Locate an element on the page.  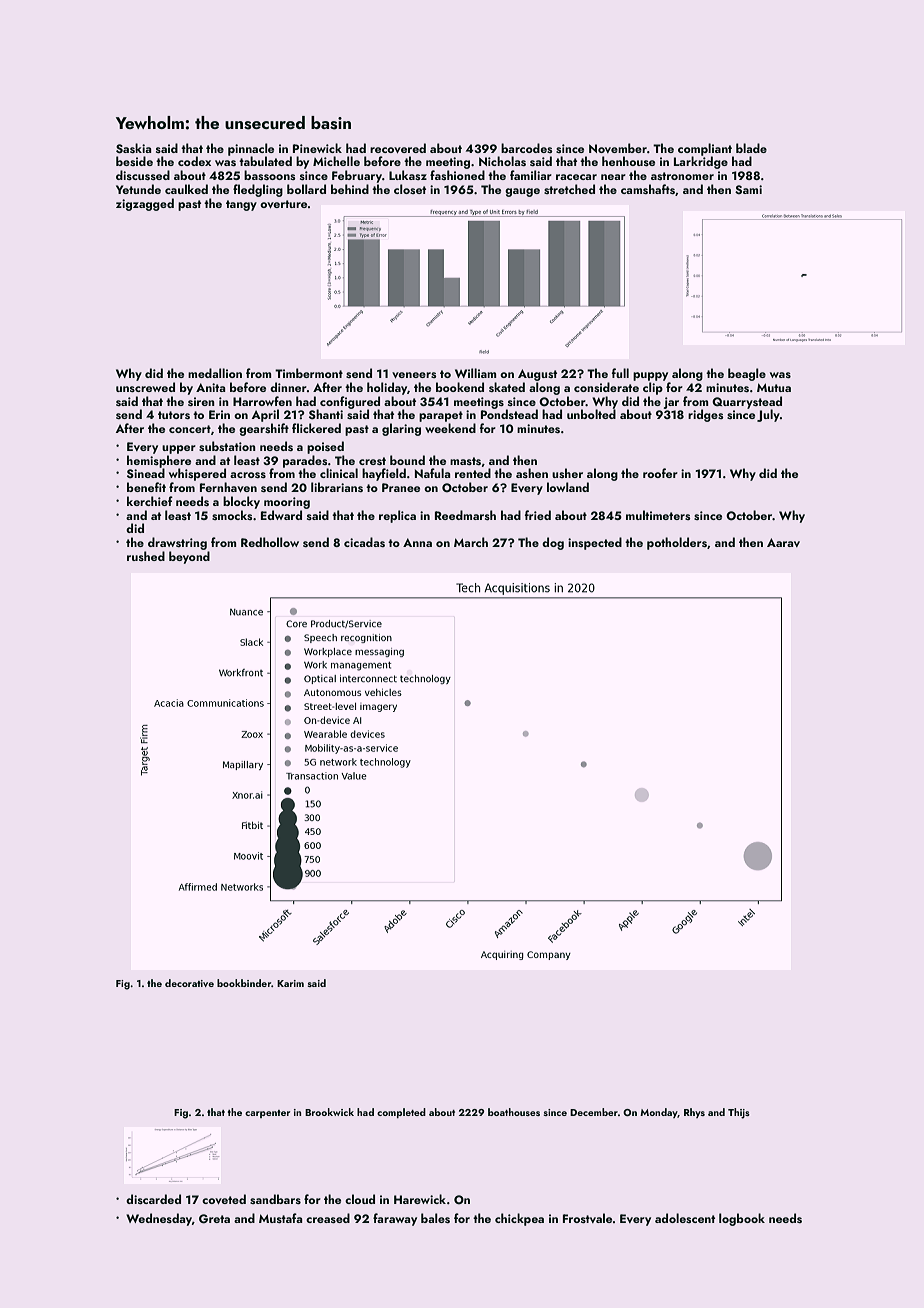
Aarav is located at coordinates (783, 542).
